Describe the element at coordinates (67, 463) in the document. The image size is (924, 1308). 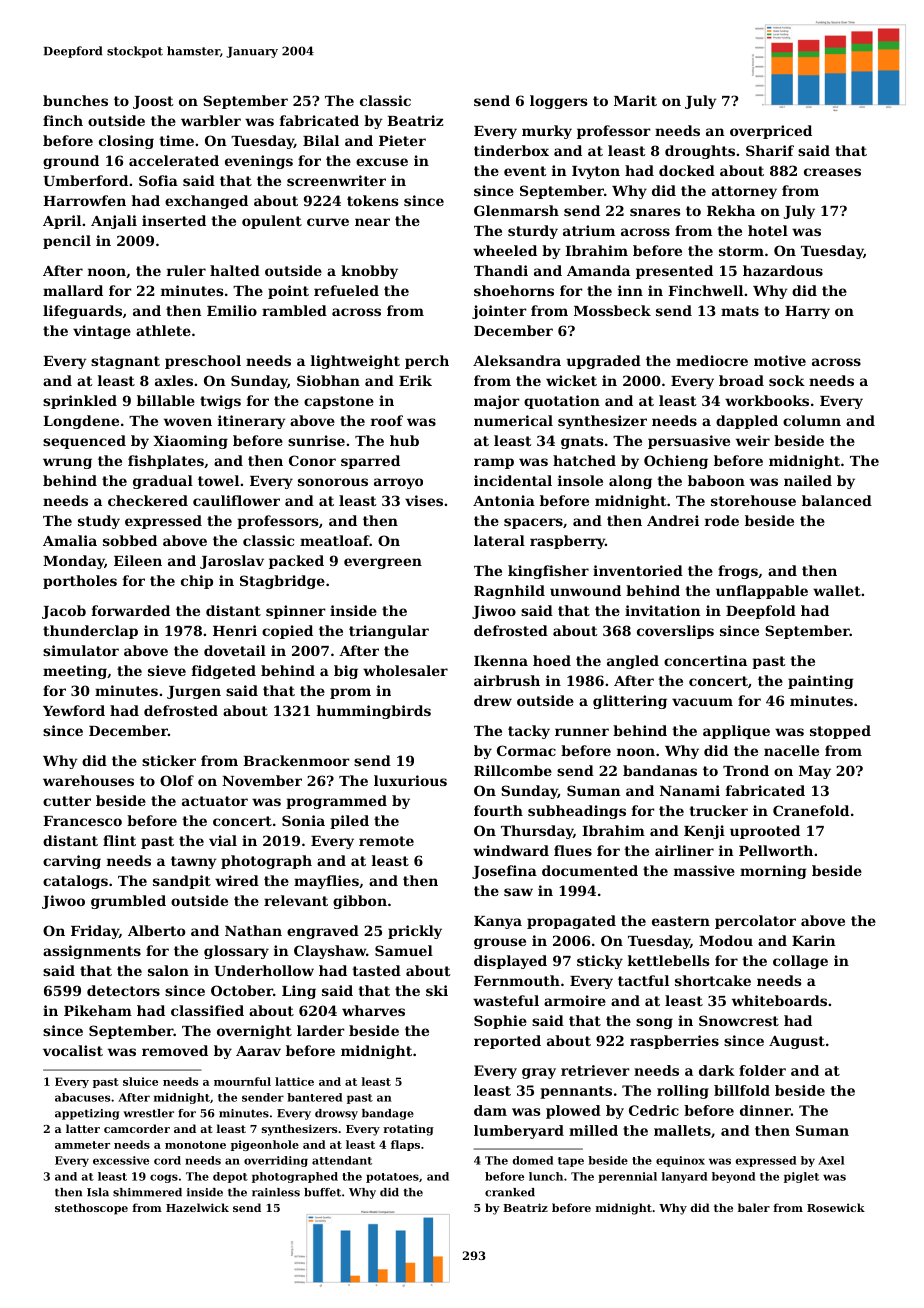
I see `wrung` at that location.
